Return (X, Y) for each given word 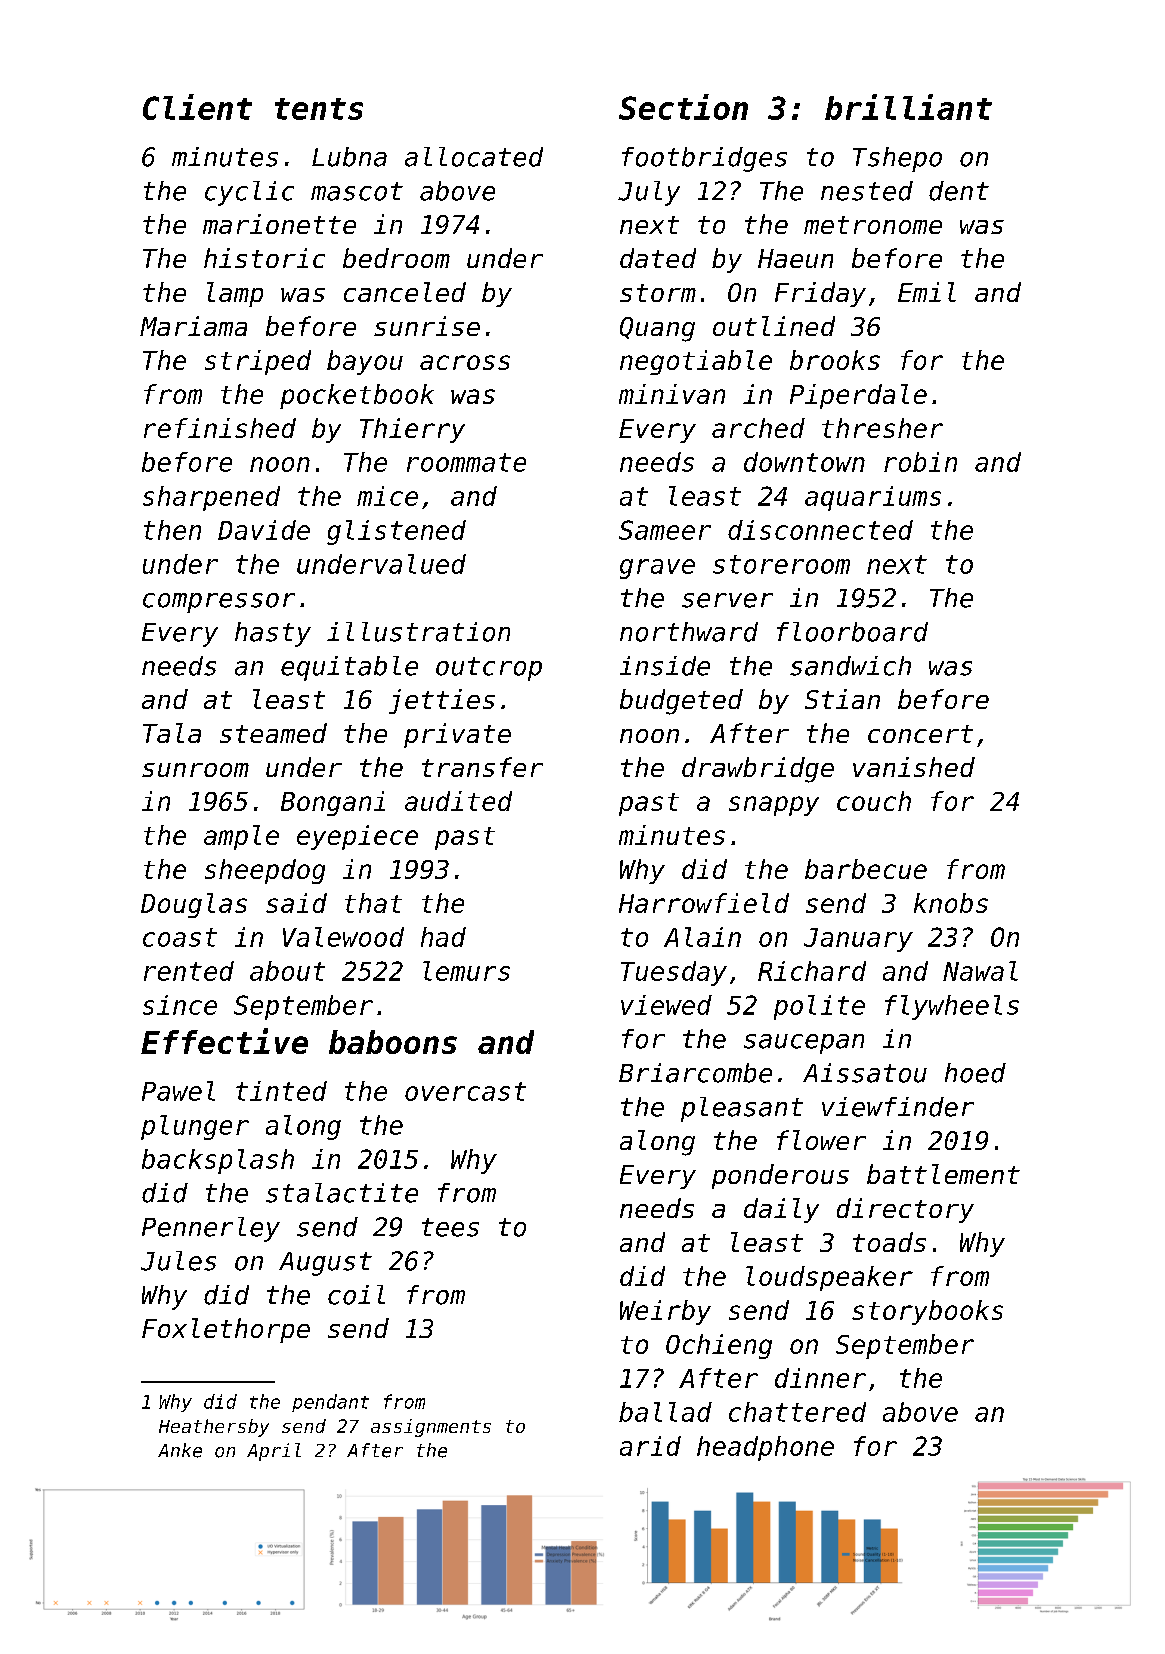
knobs (951, 903)
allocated (474, 157)
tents (319, 109)
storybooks (927, 1312)
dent (959, 191)
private (457, 735)
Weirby (665, 1312)
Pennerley (211, 1229)
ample (241, 837)
